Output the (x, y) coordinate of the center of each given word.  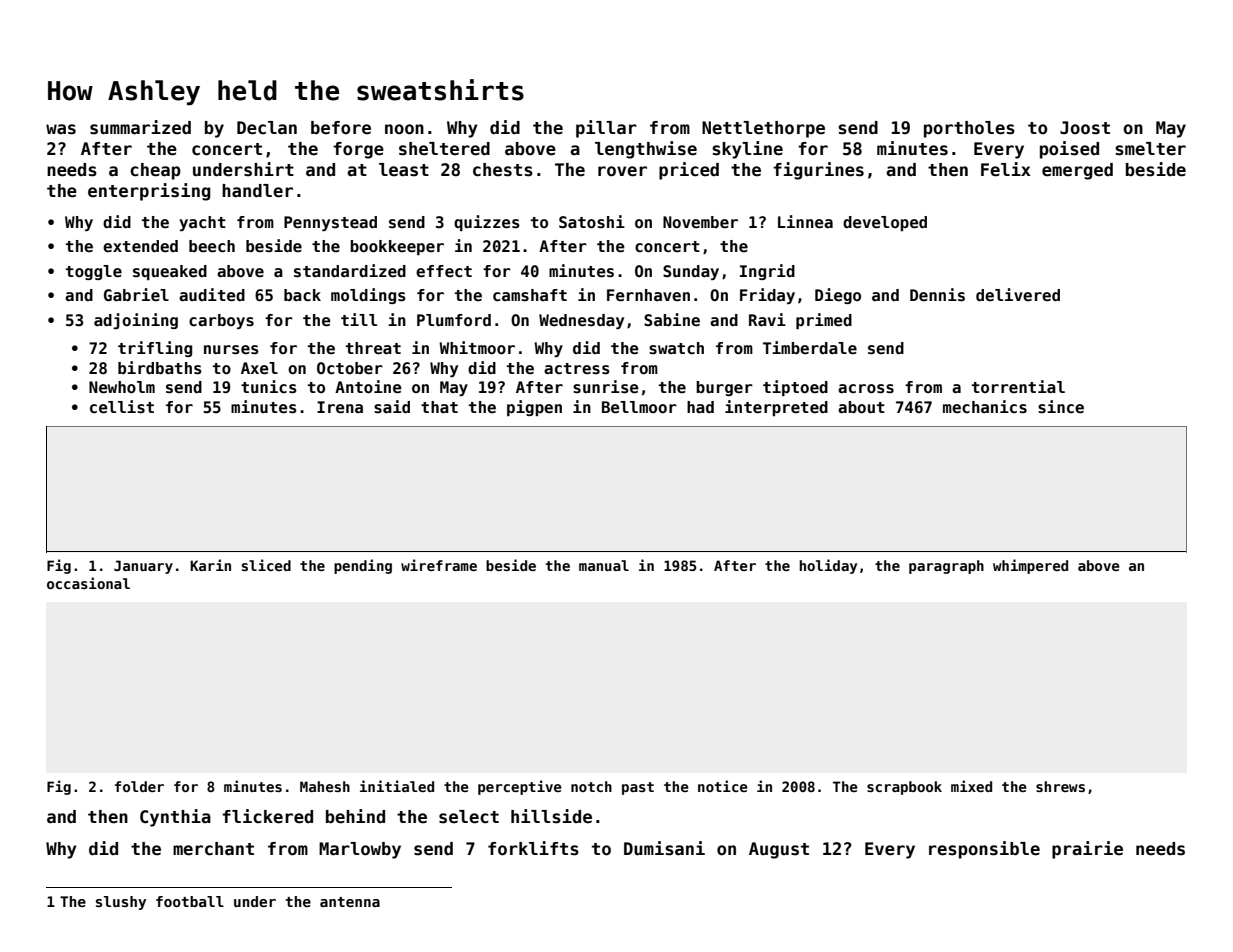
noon (404, 129)
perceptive (520, 787)
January (143, 567)
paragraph (946, 567)
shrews (1060, 786)
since (1061, 407)
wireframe (439, 565)
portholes (969, 129)
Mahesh (325, 786)
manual (604, 565)
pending (363, 566)
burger (724, 388)
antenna (350, 902)
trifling (155, 349)
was (61, 129)
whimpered (1030, 566)
